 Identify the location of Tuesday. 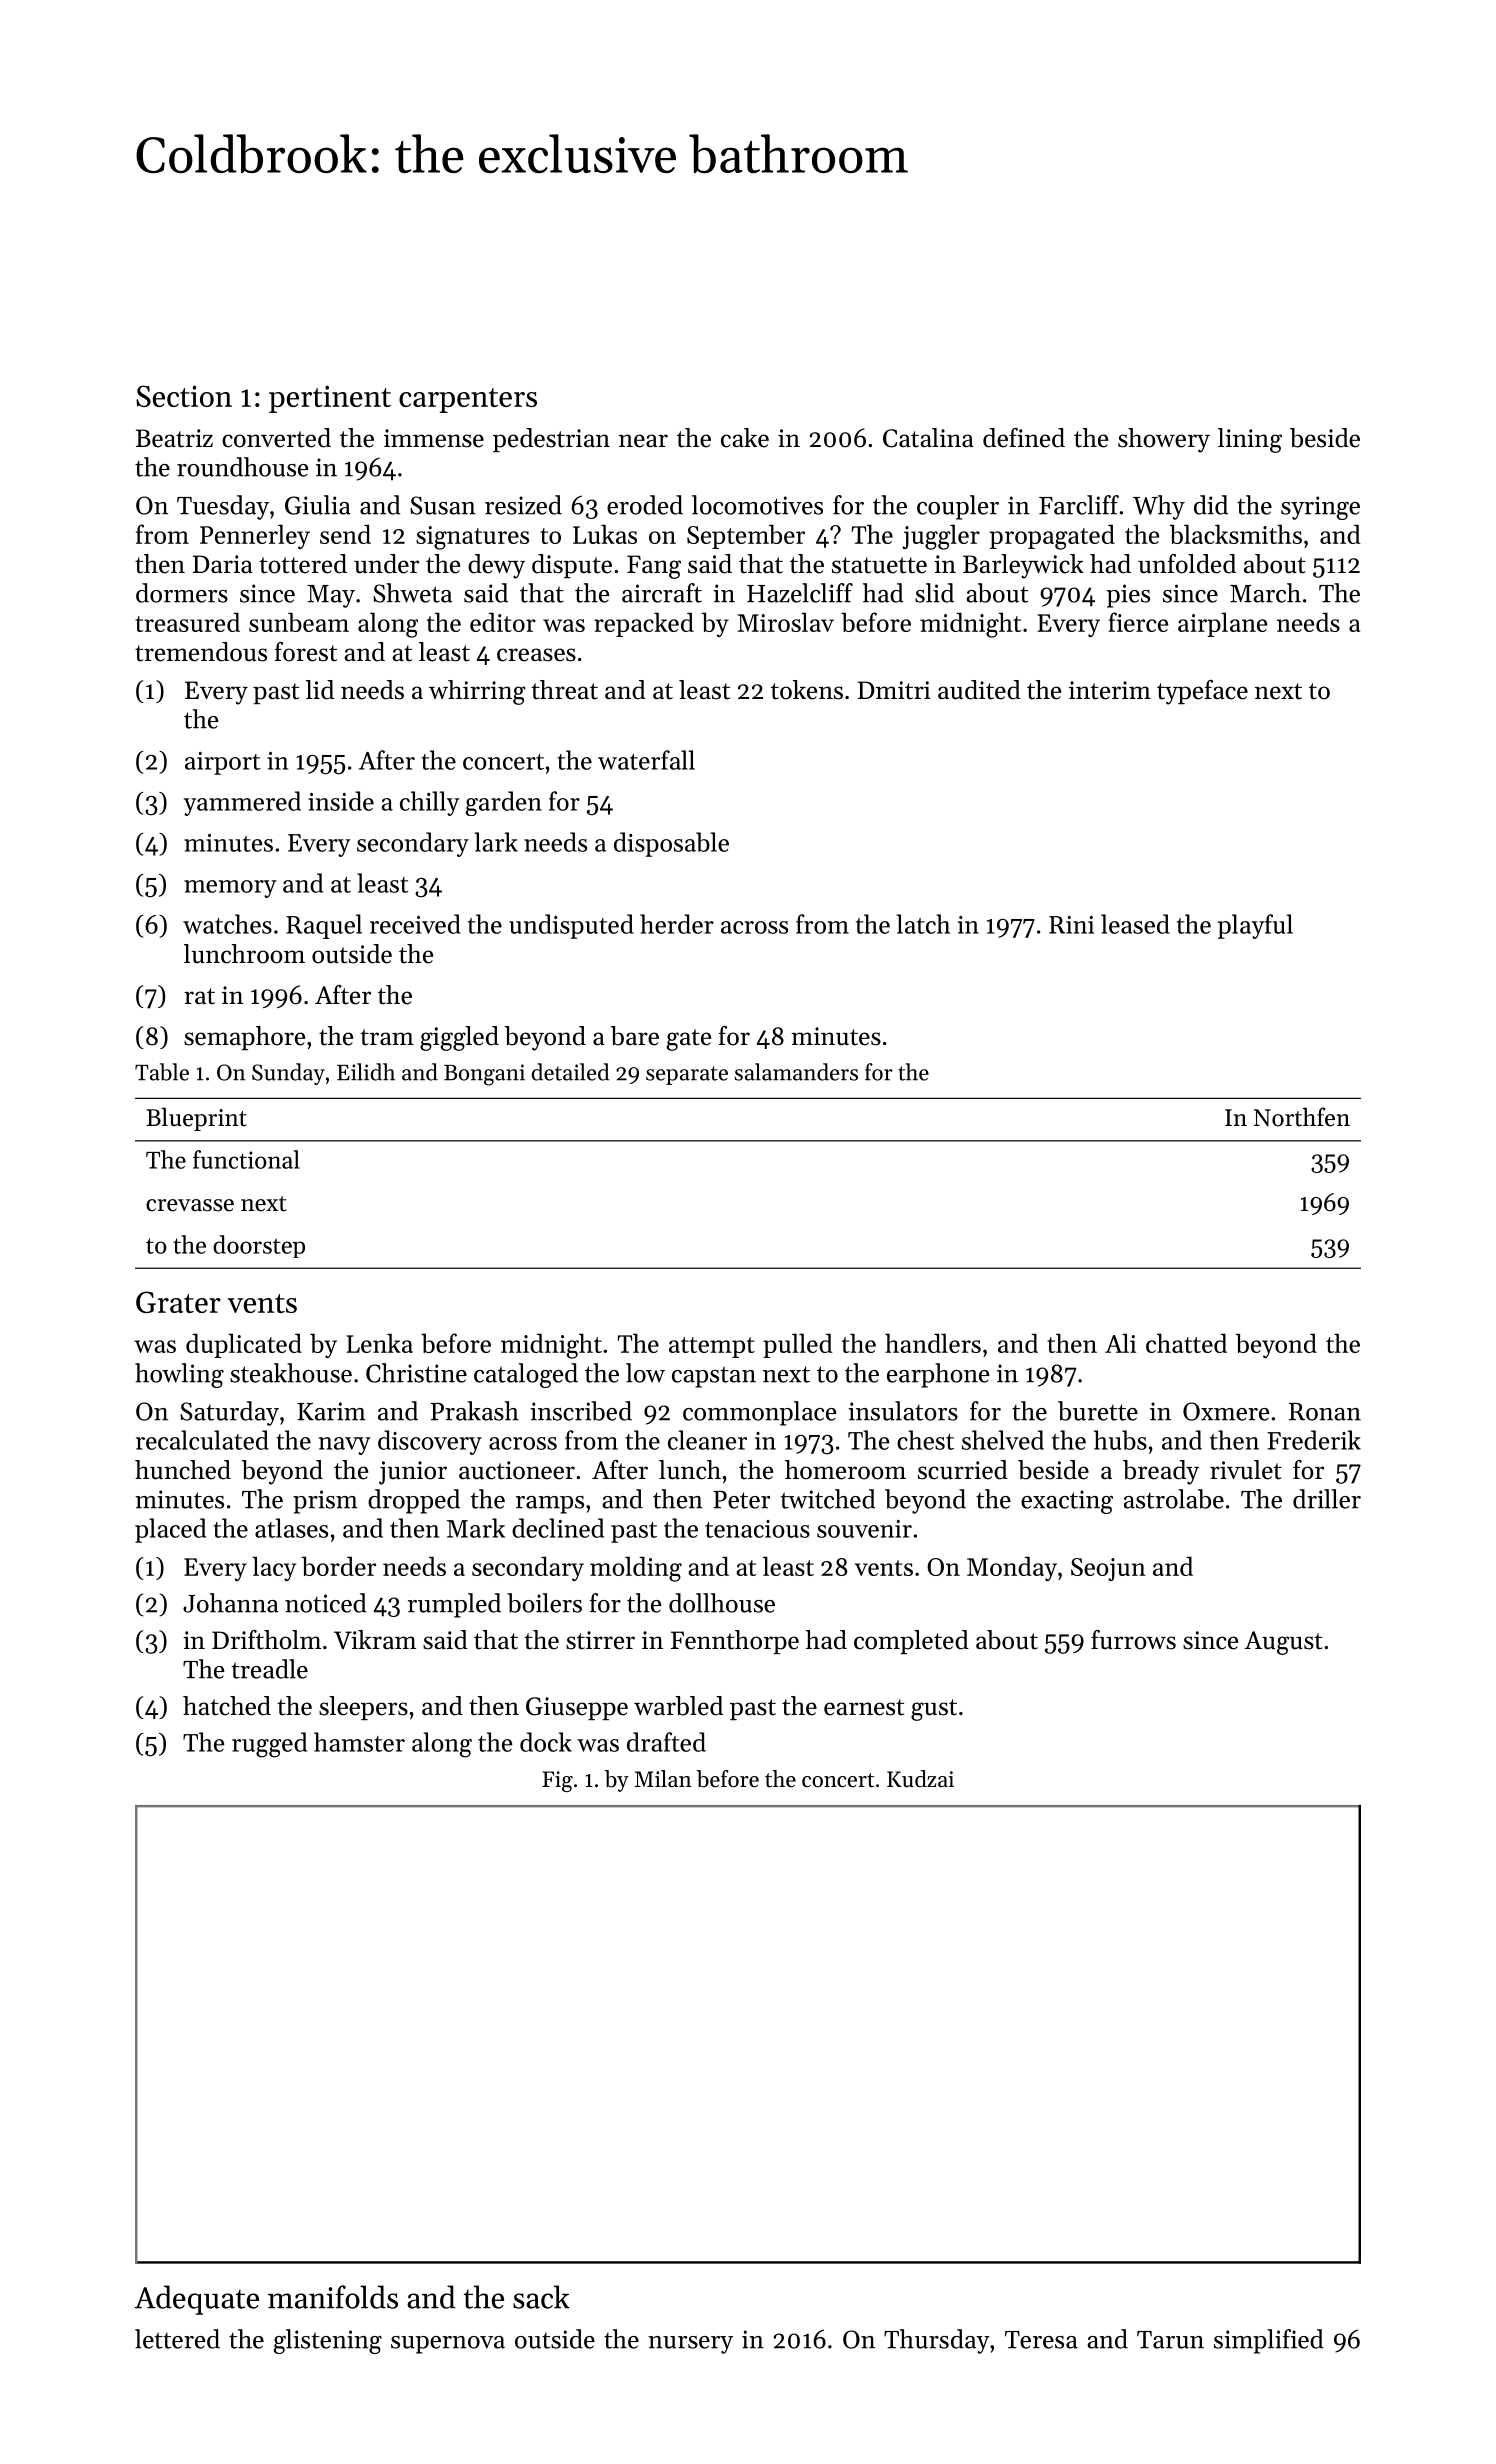
(223, 507).
